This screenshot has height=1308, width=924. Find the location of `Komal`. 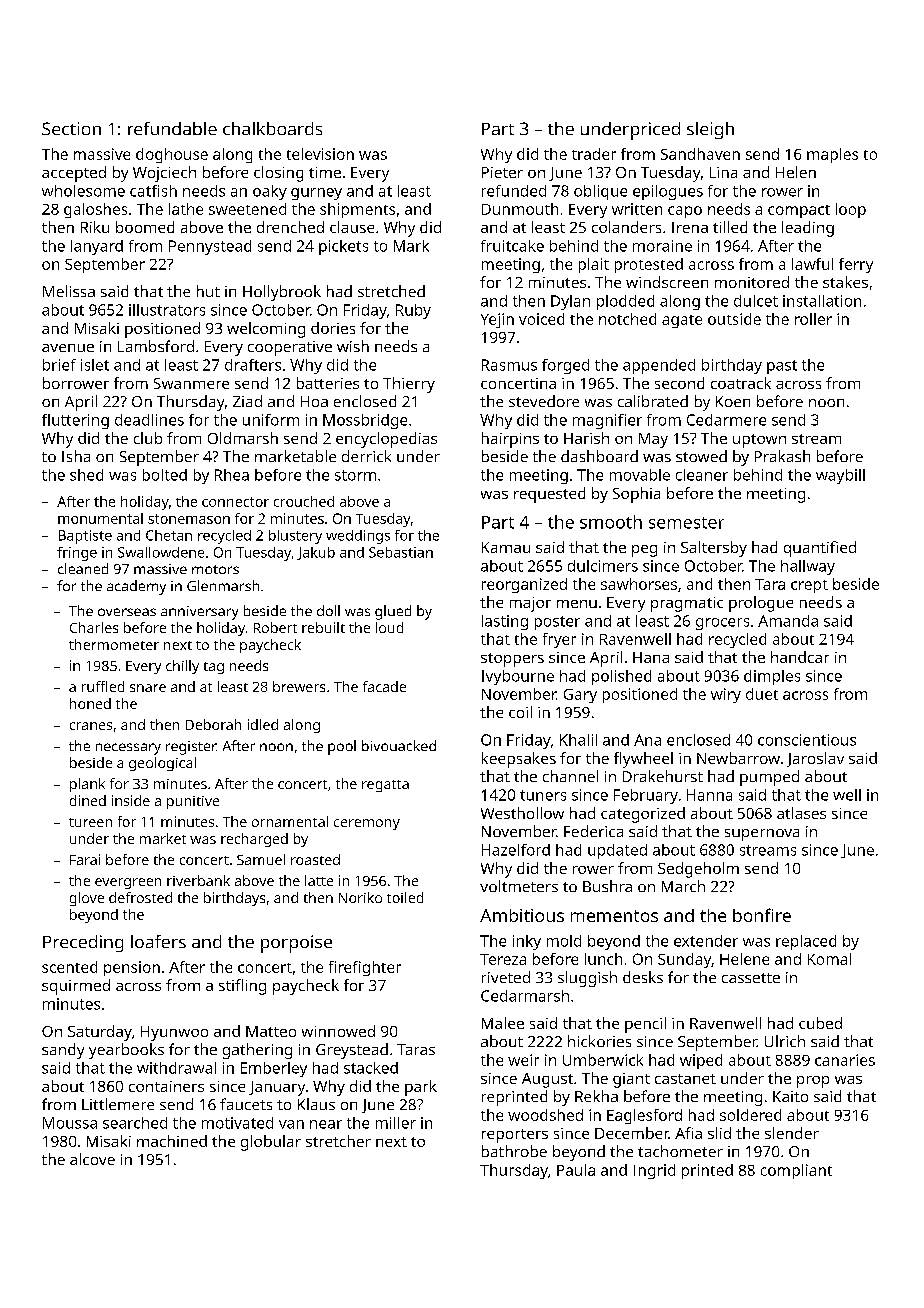

Komal is located at coordinates (829, 959).
